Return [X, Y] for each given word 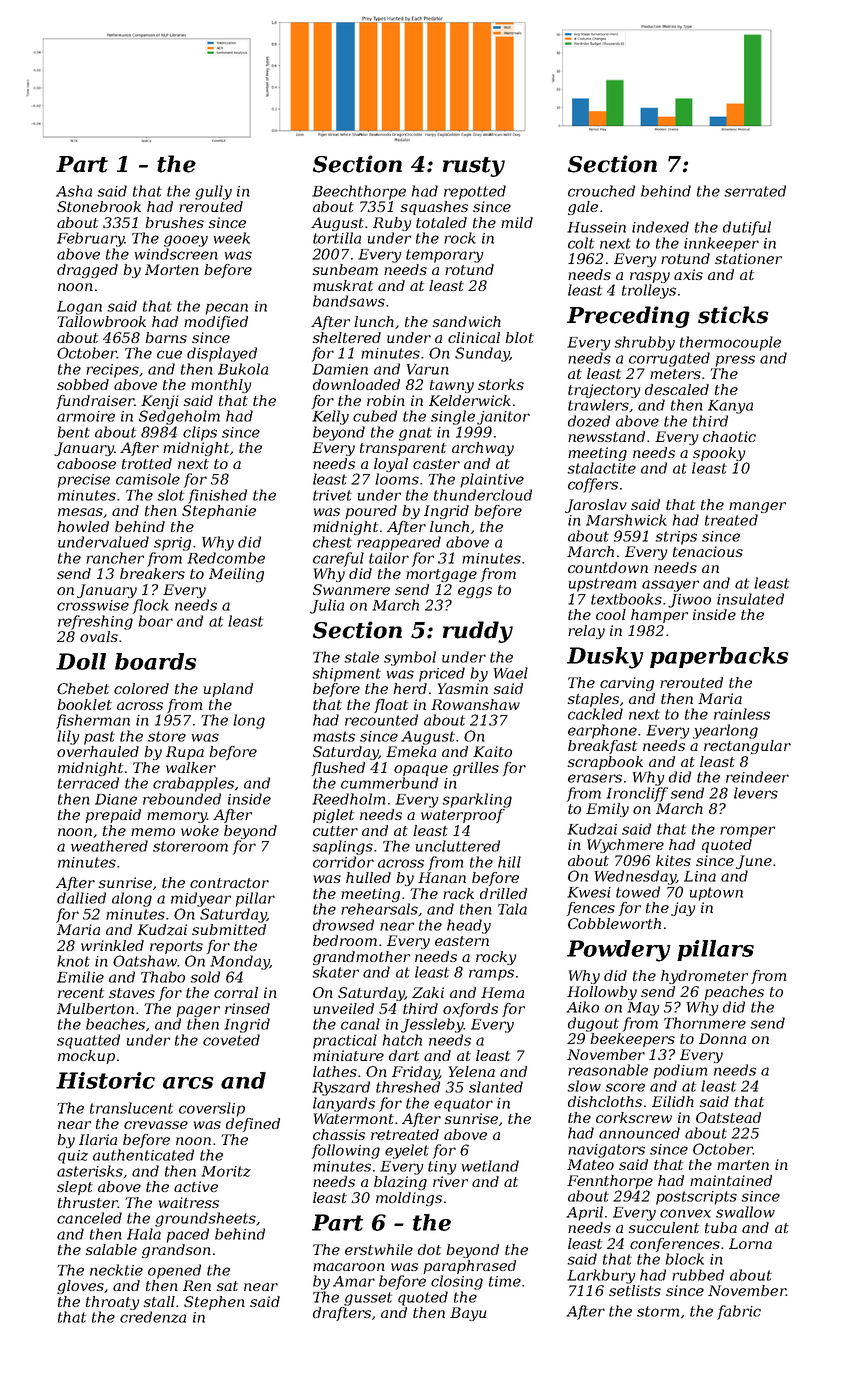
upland [228, 690]
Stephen [214, 1303]
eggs [475, 592]
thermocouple [730, 343]
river [450, 1181]
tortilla [337, 238]
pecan [227, 309]
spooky [719, 454]
